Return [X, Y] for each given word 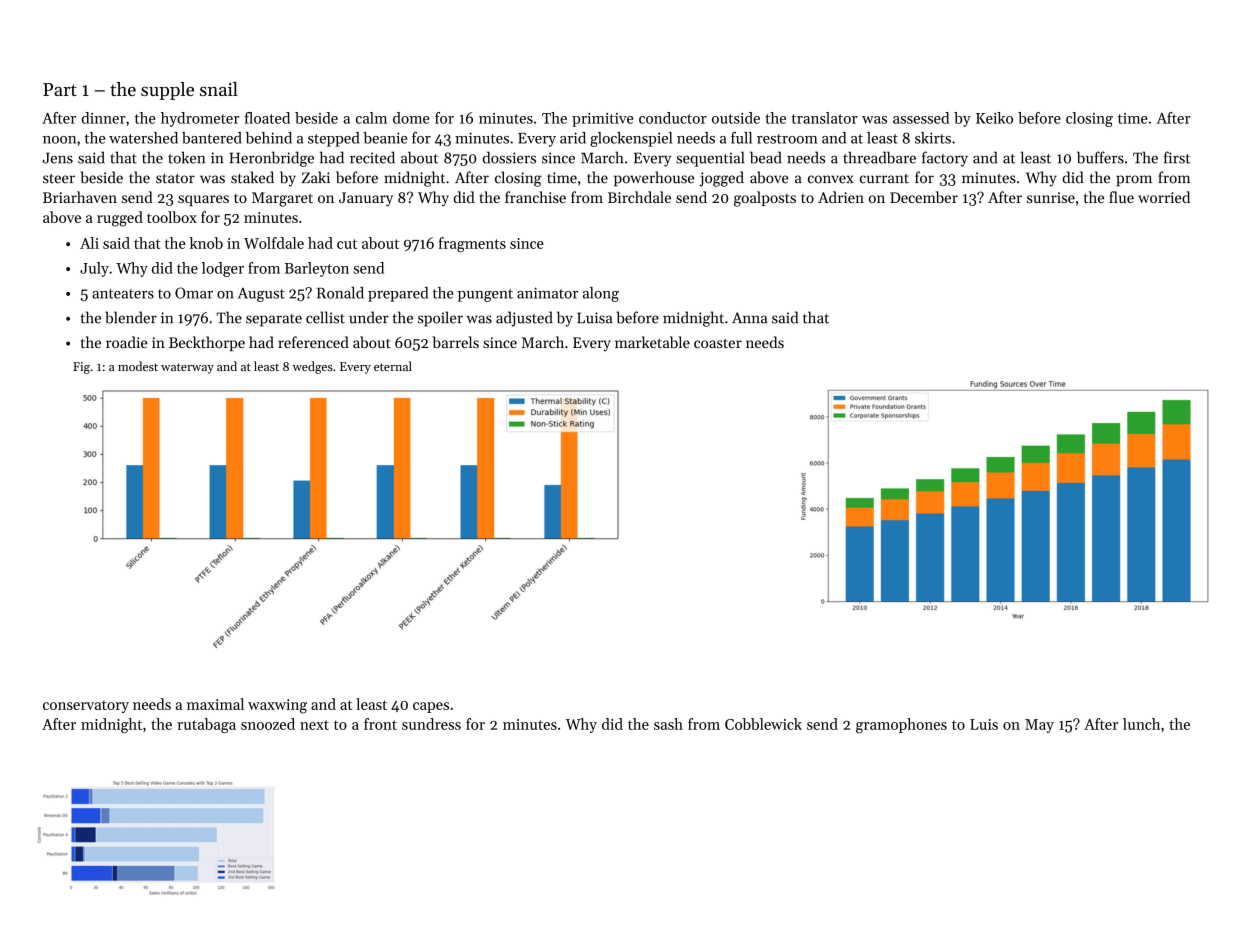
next [314, 725]
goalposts [765, 199]
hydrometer [200, 119]
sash [668, 724]
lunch [1141, 724]
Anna [750, 318]
